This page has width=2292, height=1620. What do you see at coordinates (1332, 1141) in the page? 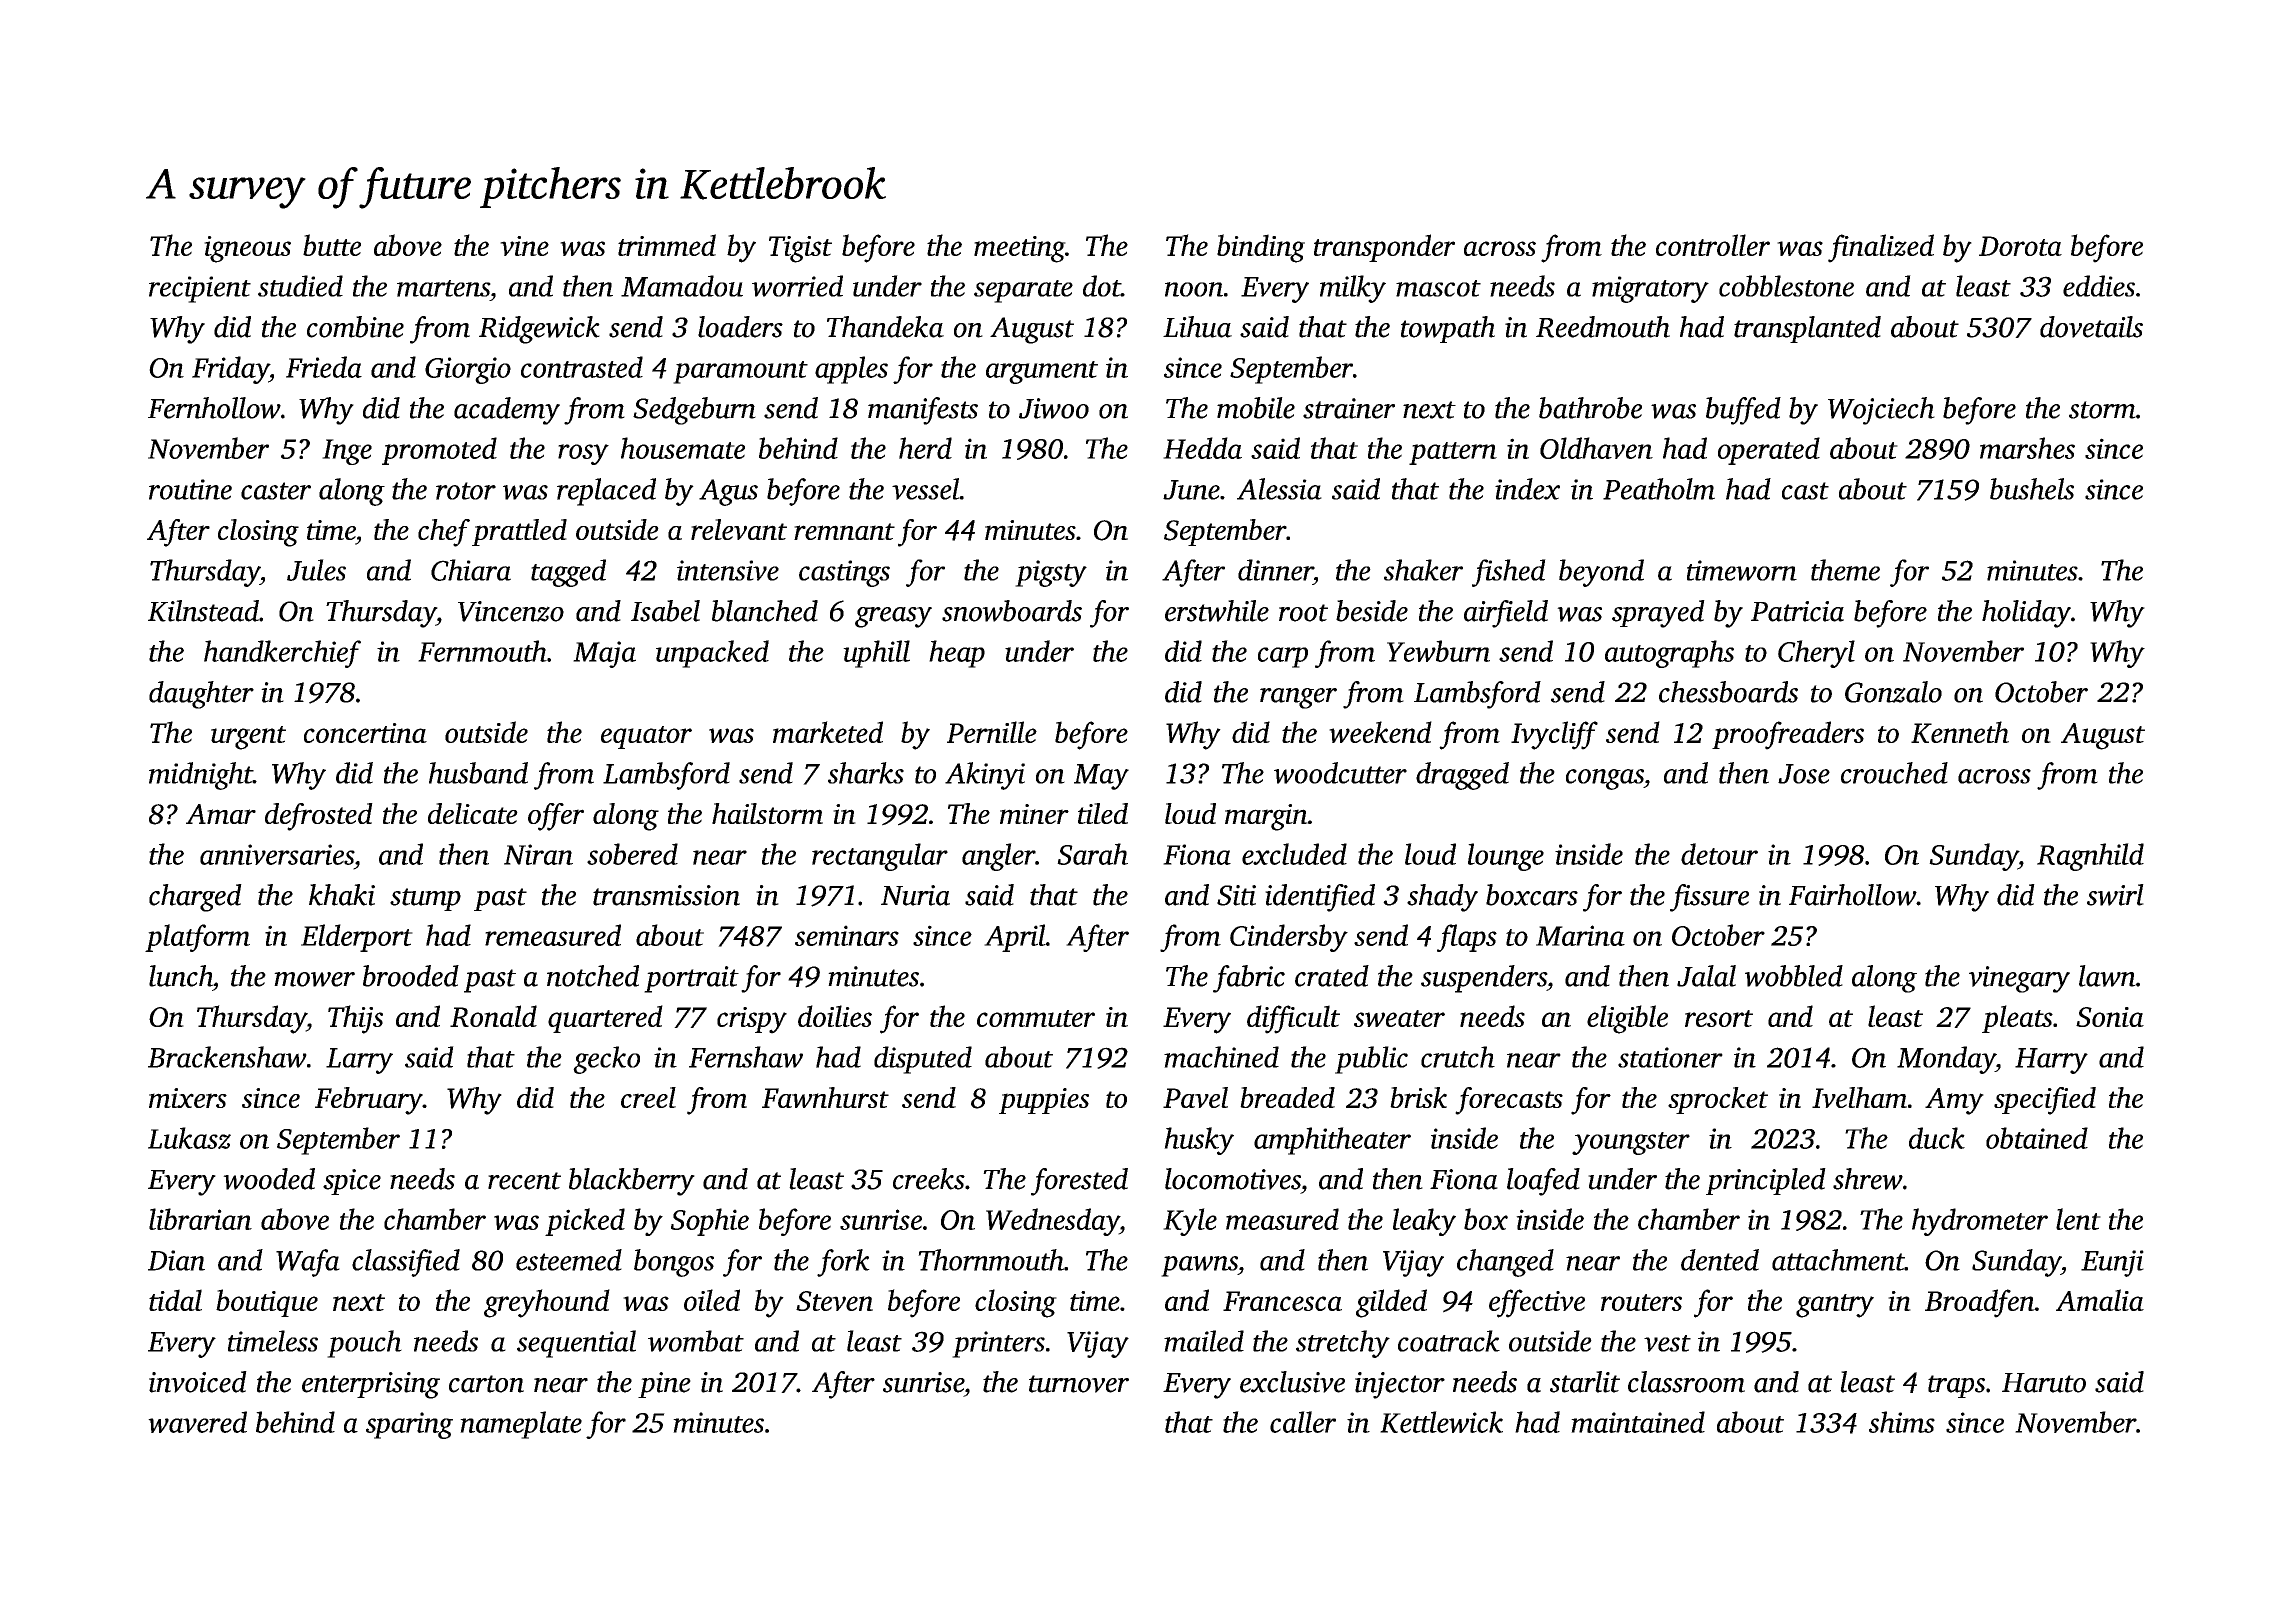
I see `amphitheater` at bounding box center [1332, 1141].
